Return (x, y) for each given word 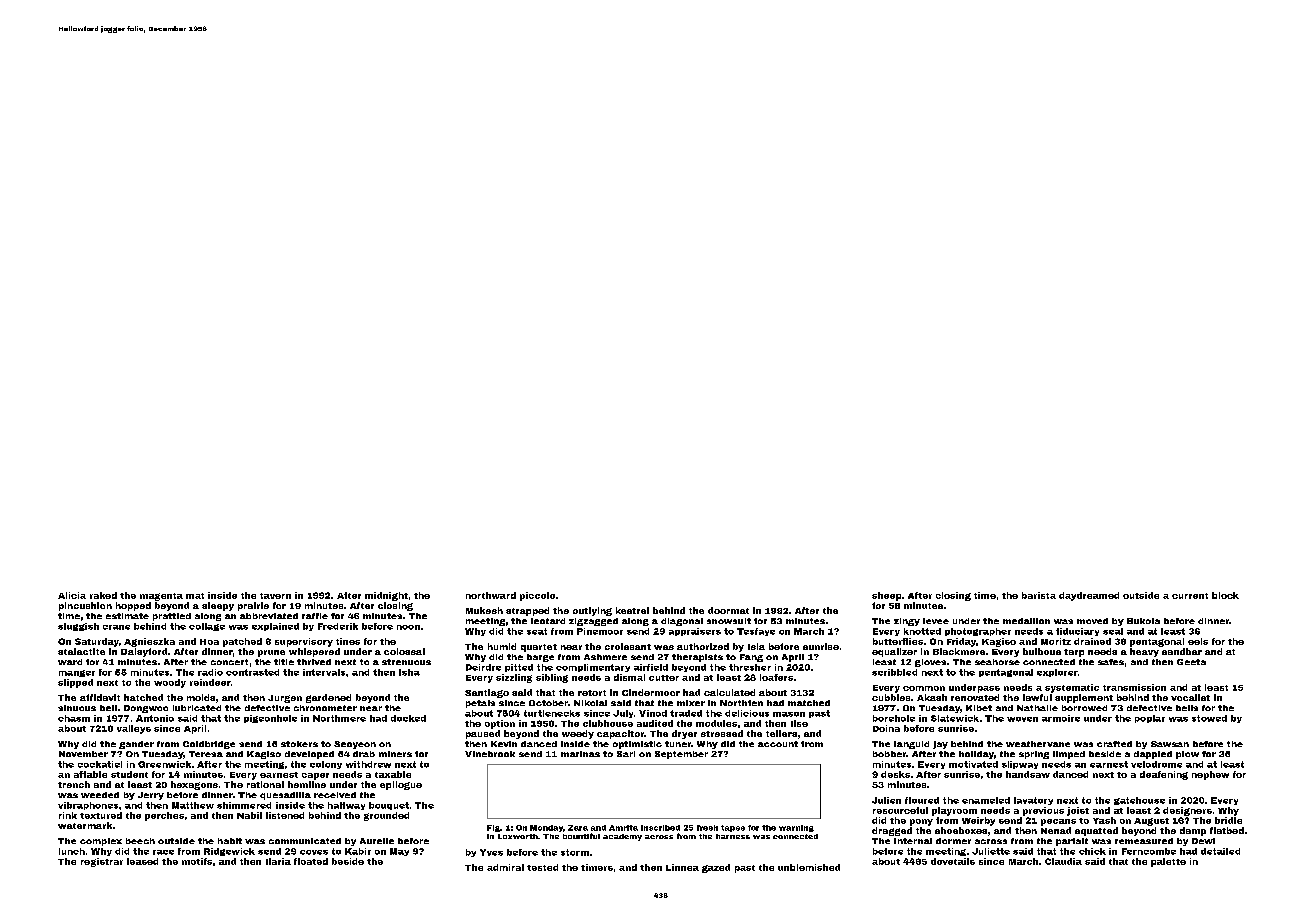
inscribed (660, 828)
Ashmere (605, 657)
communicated (305, 841)
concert (229, 662)
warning (796, 828)
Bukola (1143, 621)
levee (936, 621)
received (335, 795)
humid (502, 646)
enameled (986, 800)
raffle (315, 616)
